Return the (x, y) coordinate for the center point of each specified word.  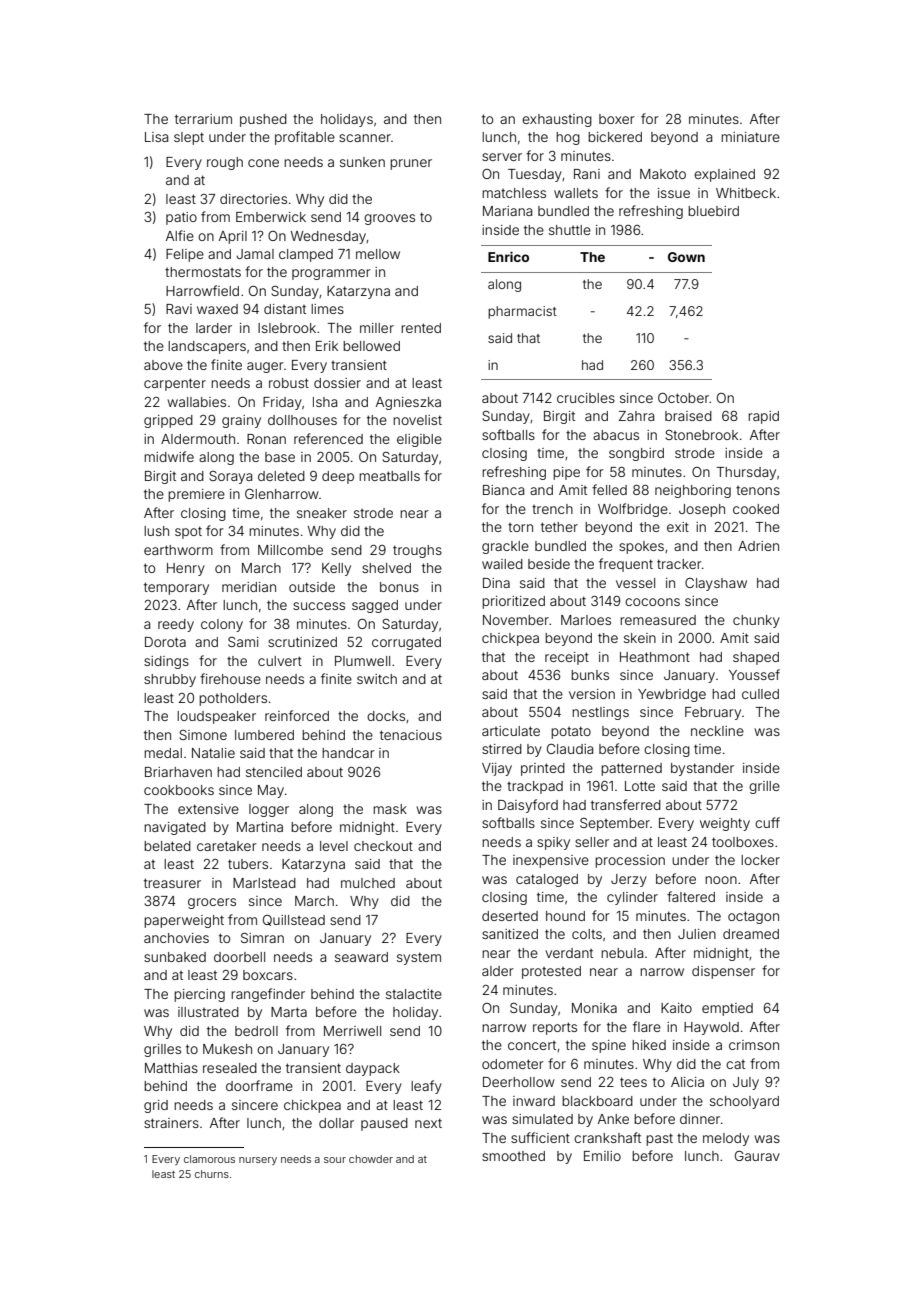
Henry (186, 569)
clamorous (209, 1159)
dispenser (723, 972)
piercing (199, 995)
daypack (373, 1069)
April (233, 237)
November (516, 620)
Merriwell (352, 1031)
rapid (763, 417)
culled (760, 694)
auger (265, 367)
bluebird (713, 211)
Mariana (507, 211)
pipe (566, 473)
